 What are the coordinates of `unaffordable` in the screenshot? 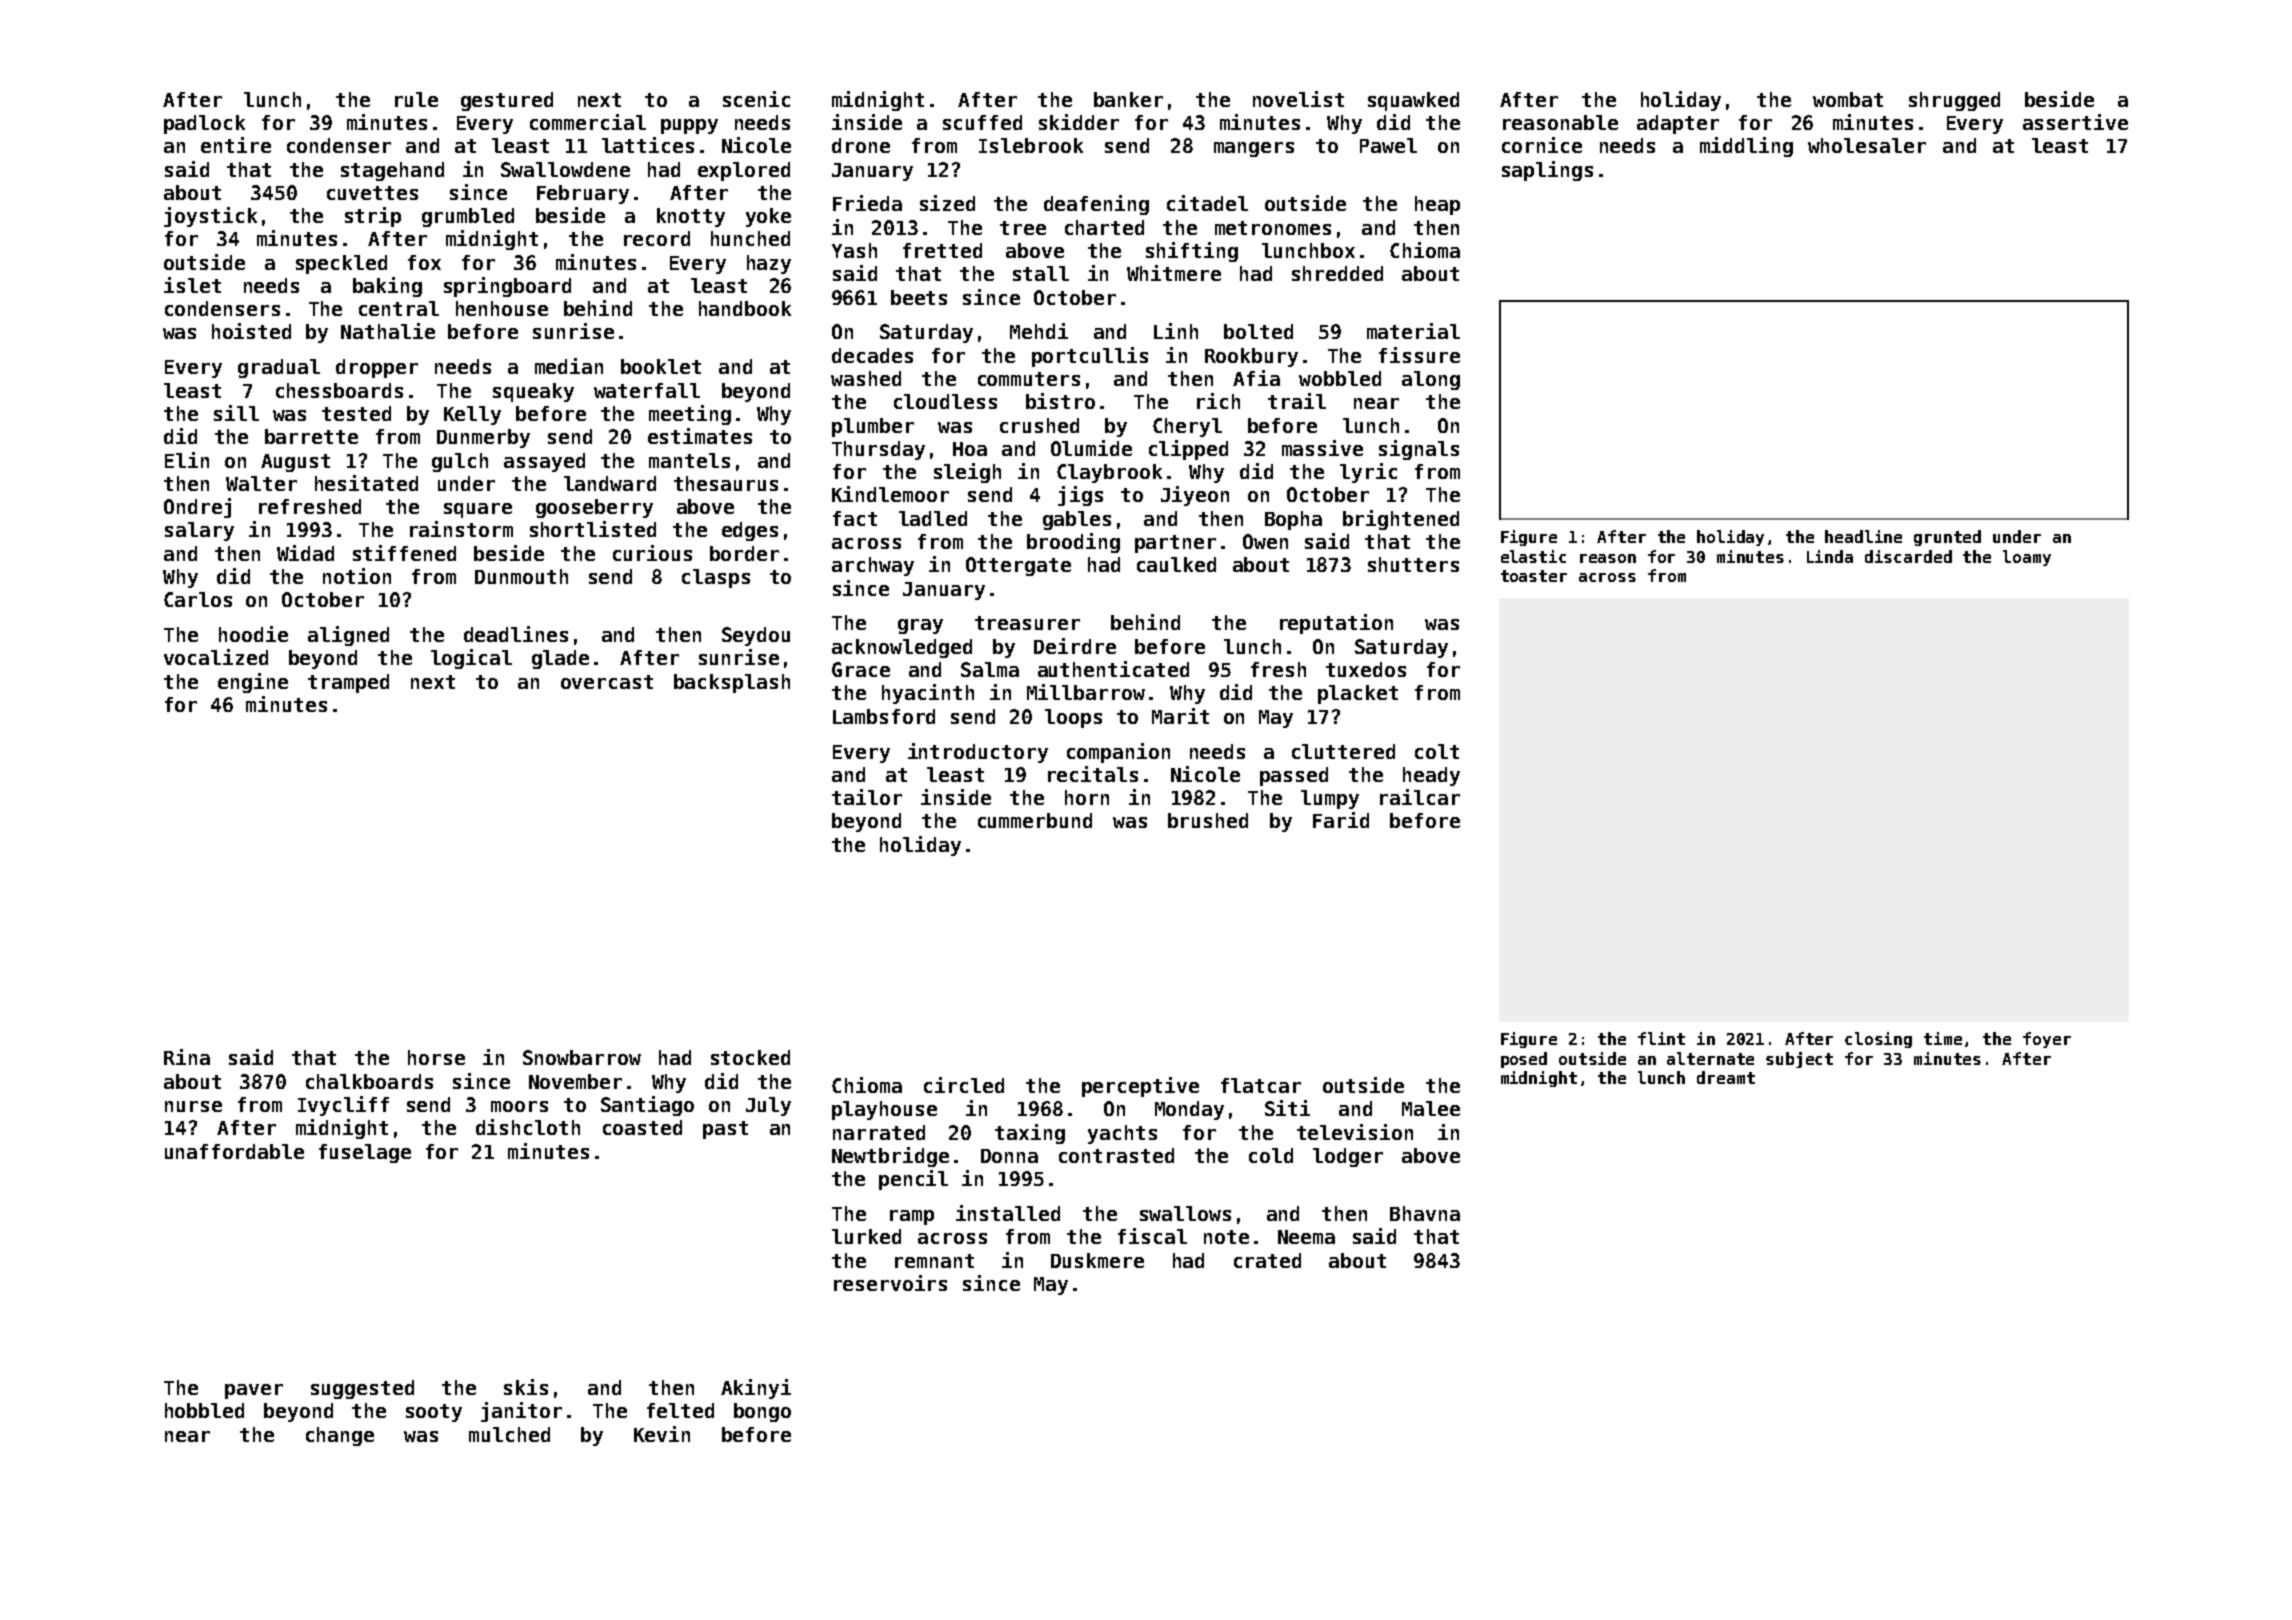 It's located at (234, 1151).
